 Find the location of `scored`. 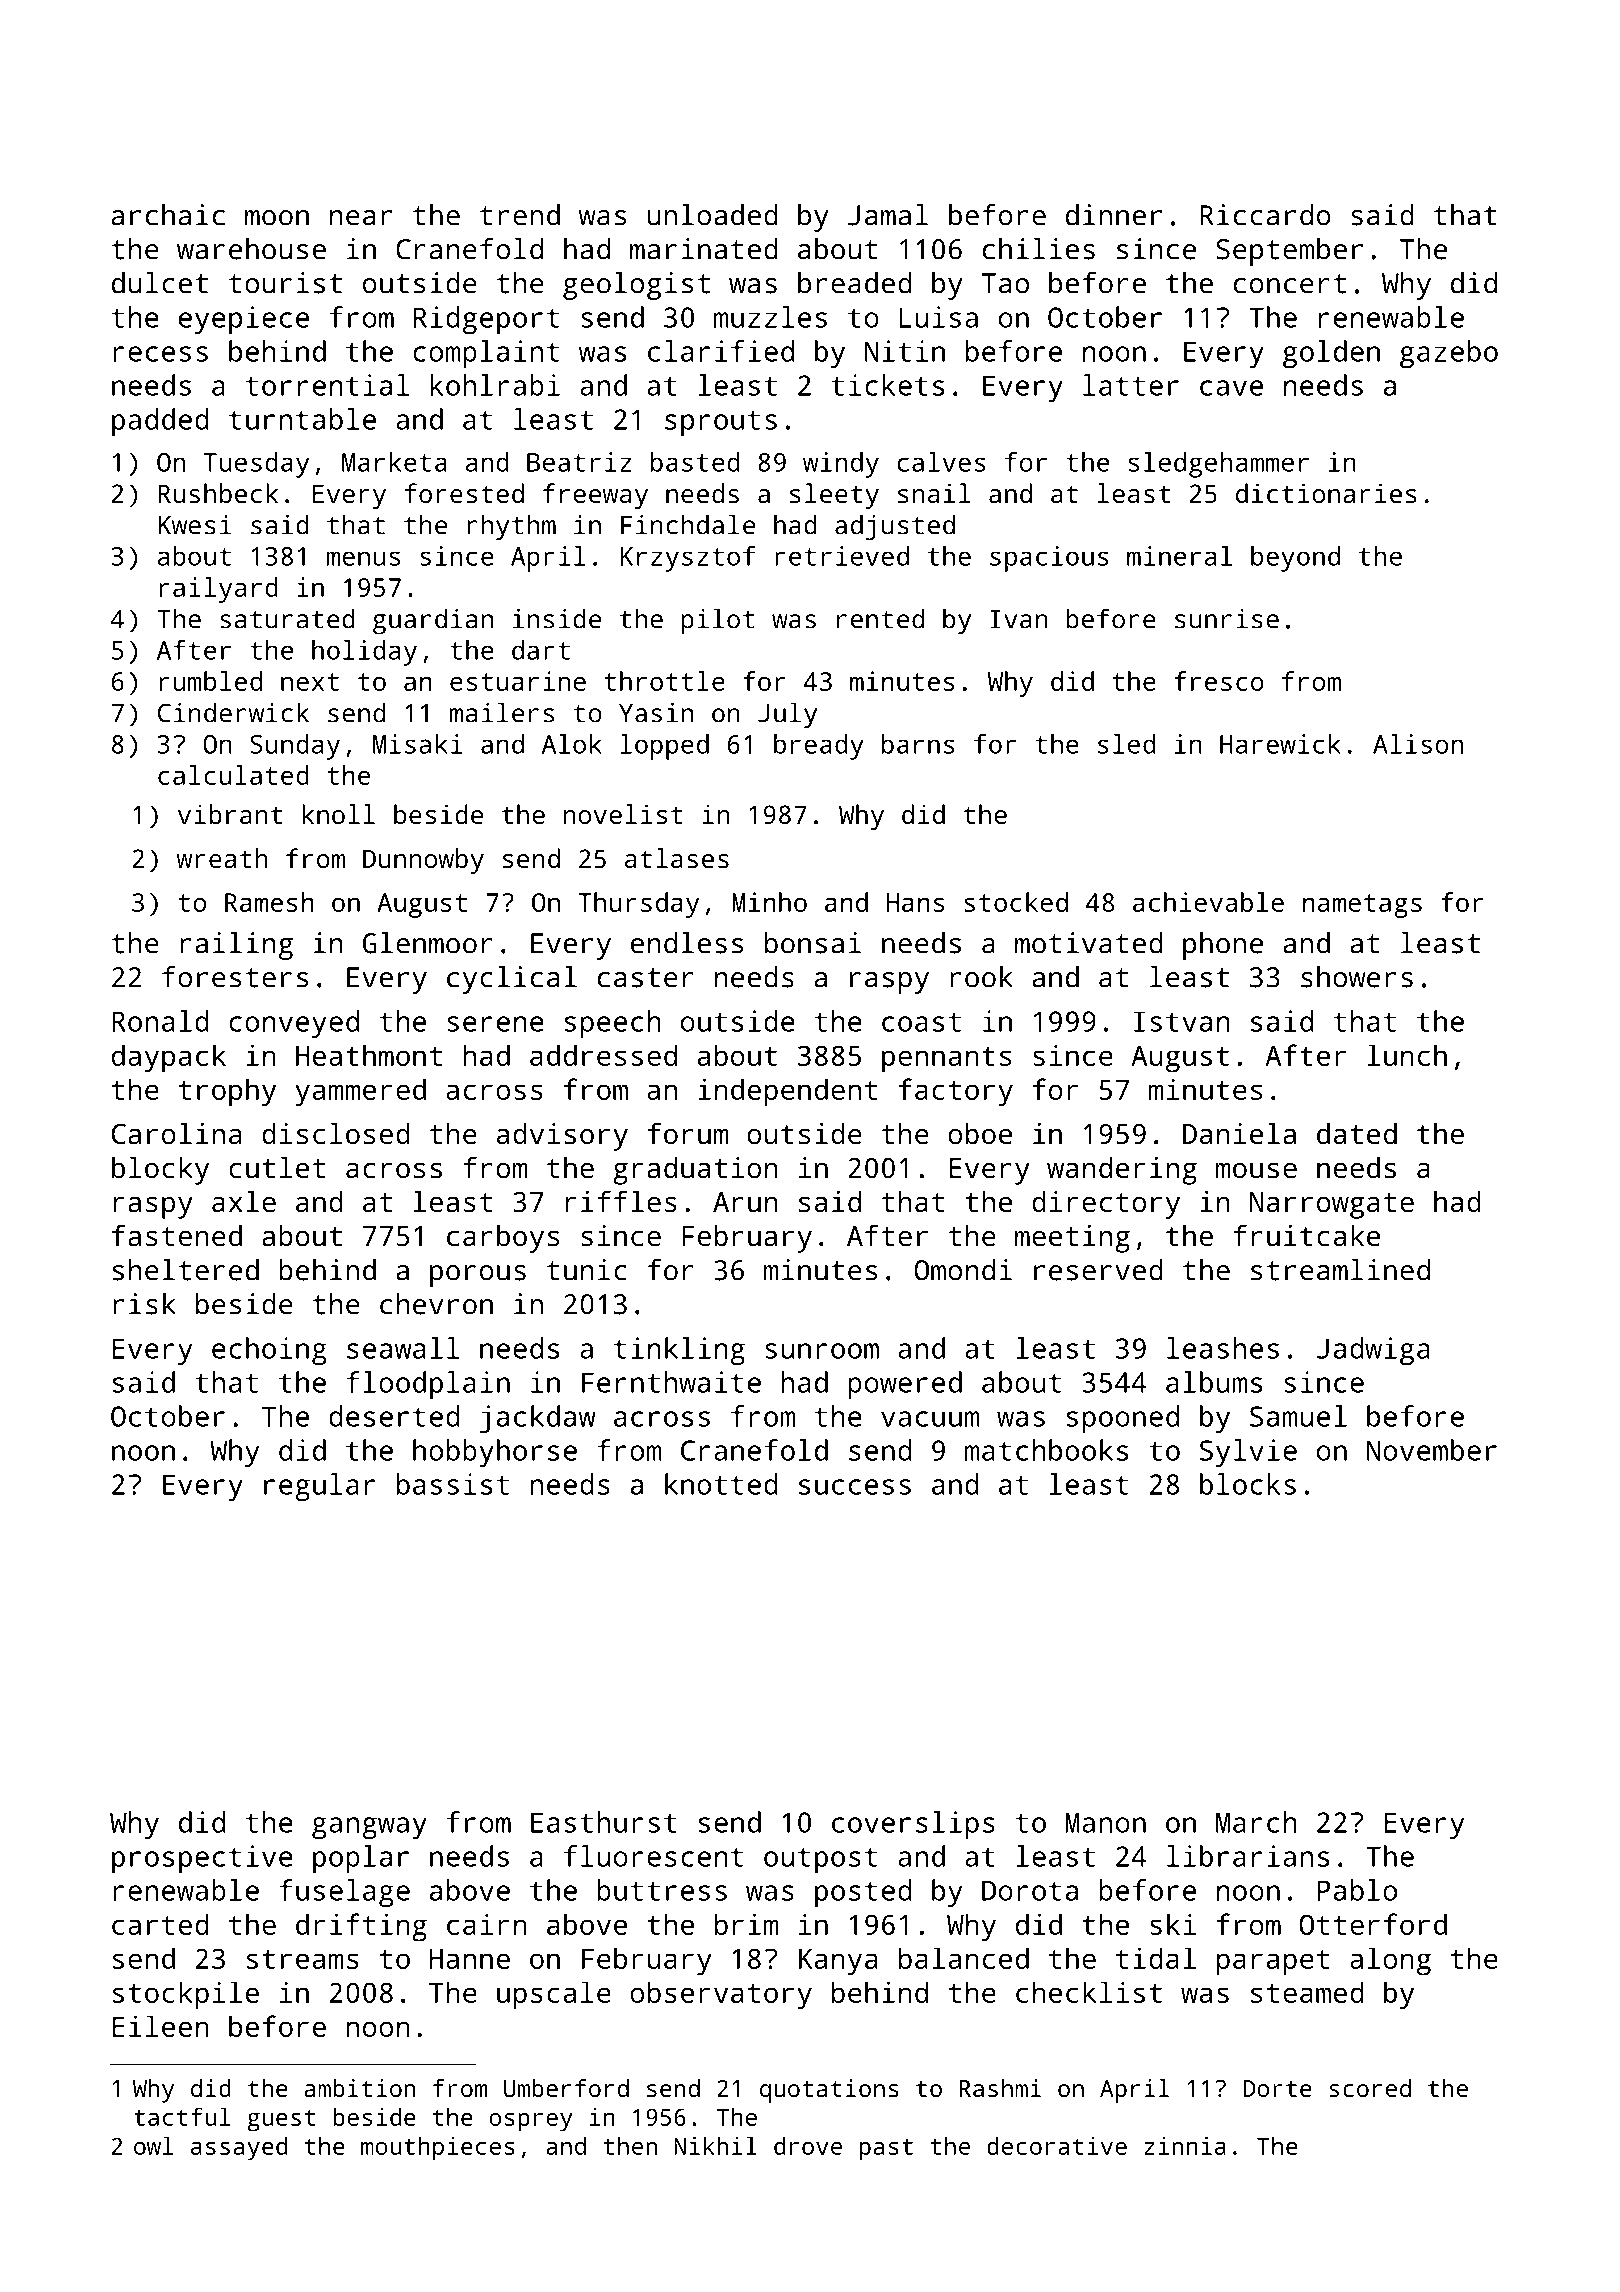

scored is located at coordinates (1370, 2088).
